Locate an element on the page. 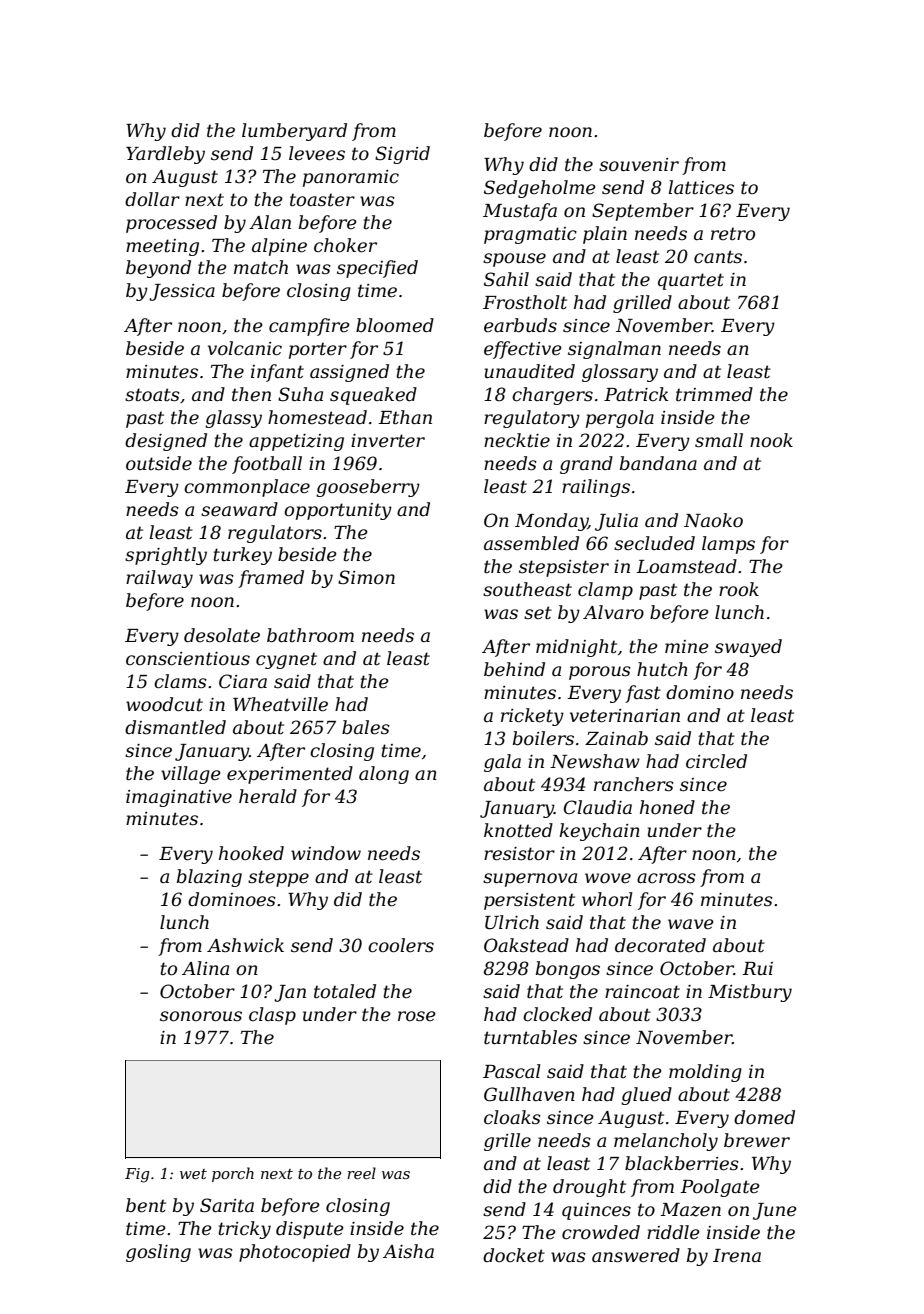 This document has width=924, height=1314. Sigrid is located at coordinates (402, 155).
